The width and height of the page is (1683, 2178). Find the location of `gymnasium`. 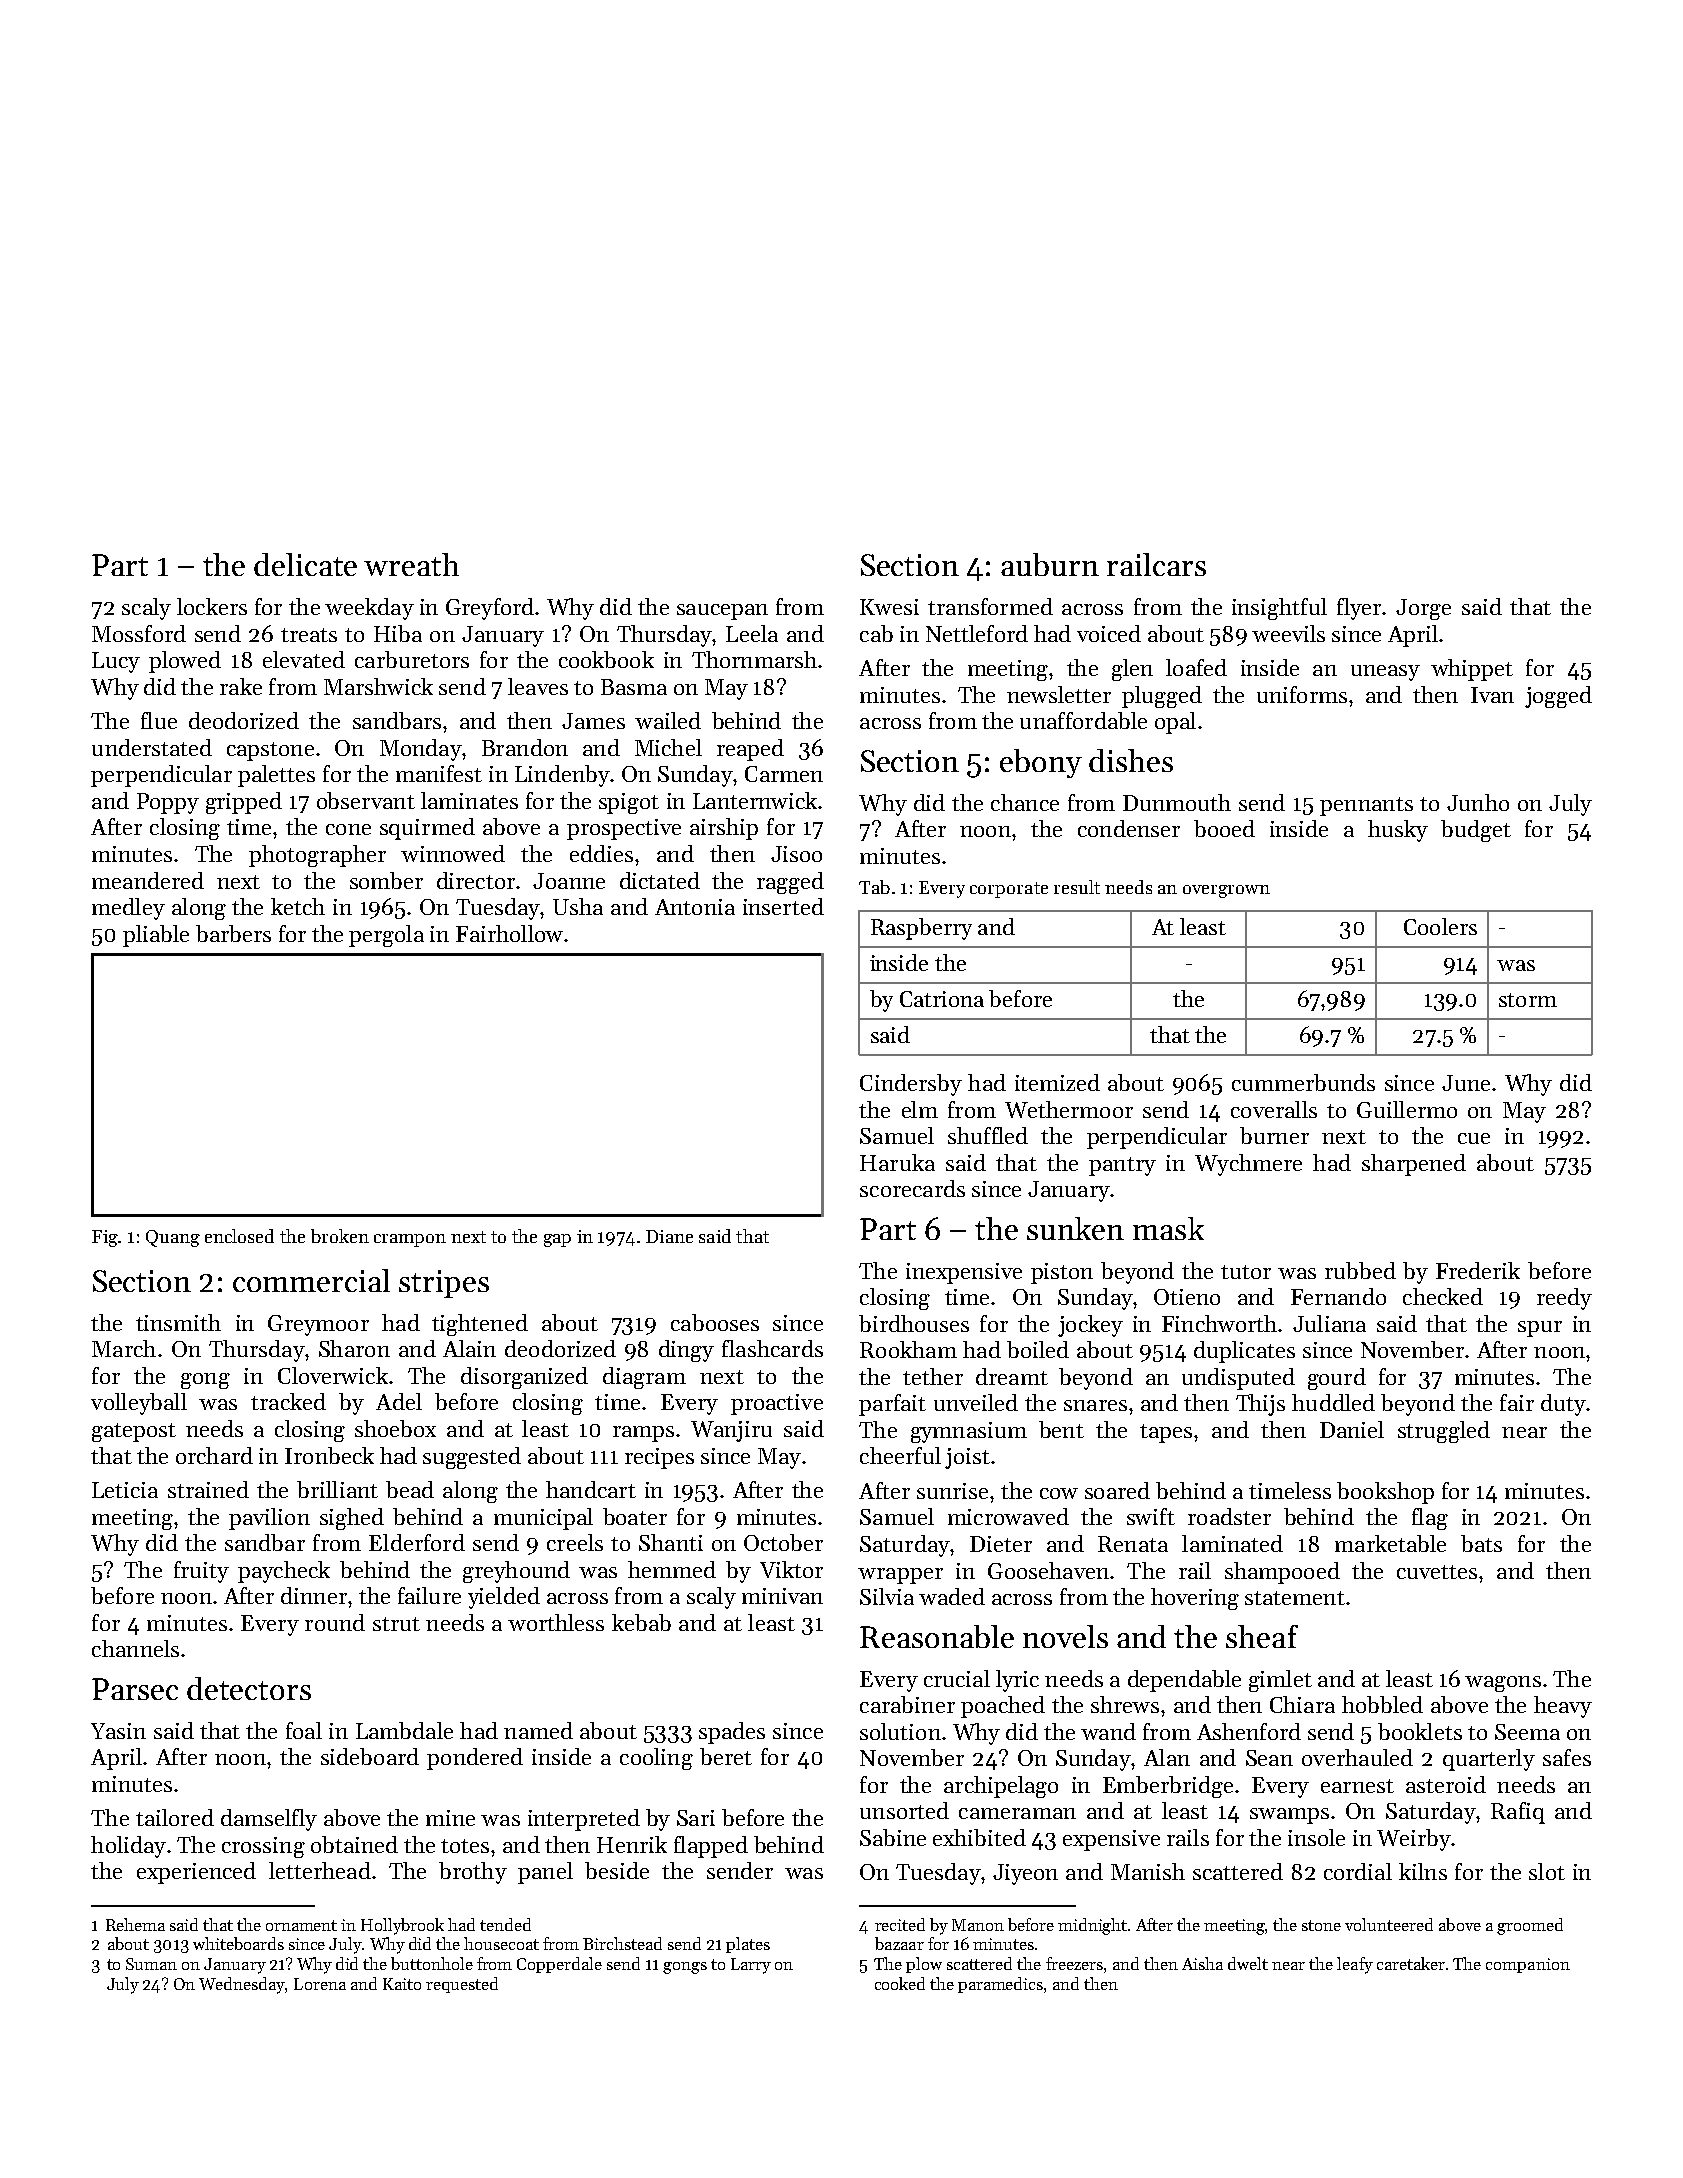

gymnasium is located at coordinates (969, 1432).
